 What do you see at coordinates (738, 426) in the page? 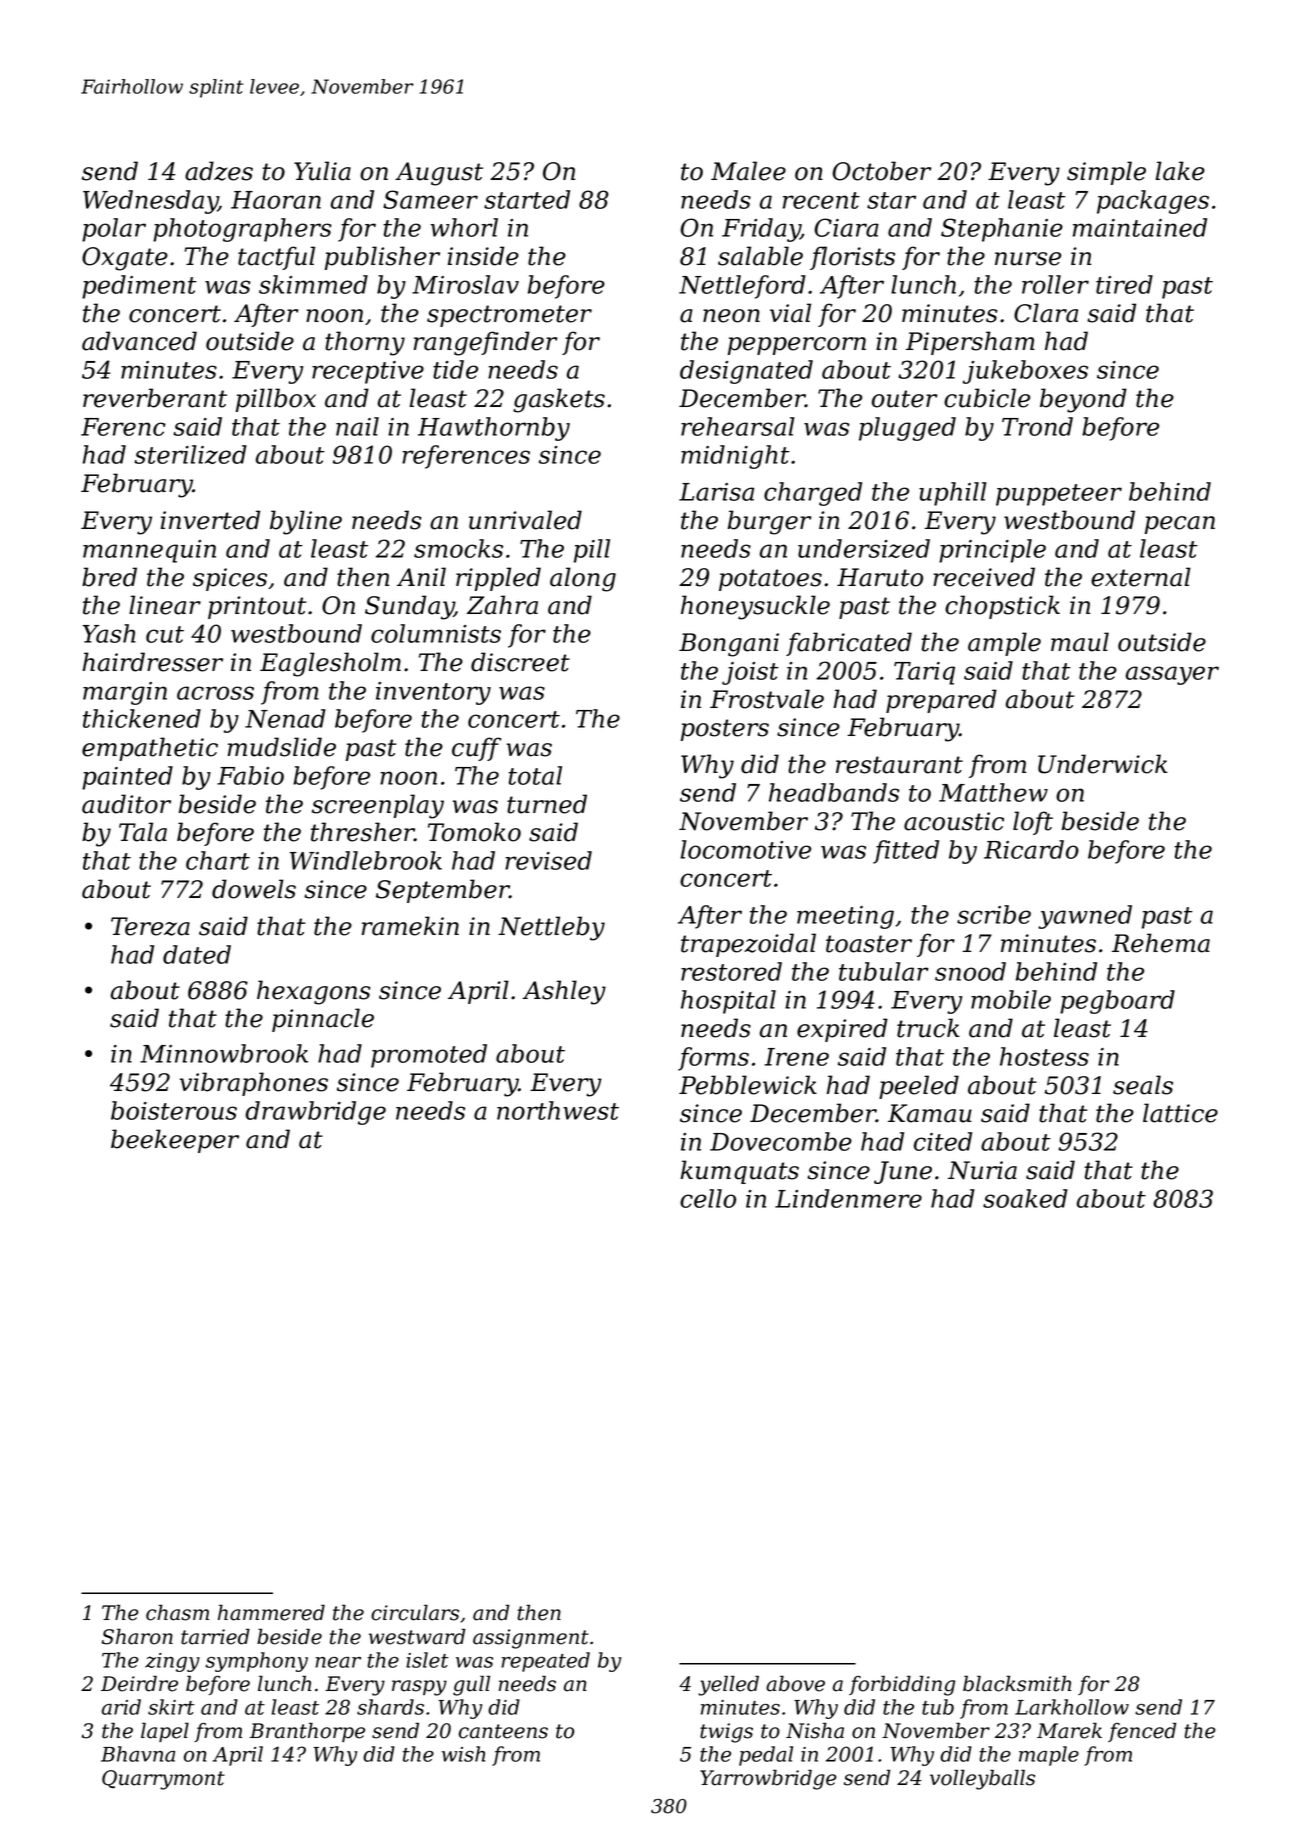
I see `rehearsal` at bounding box center [738, 426].
